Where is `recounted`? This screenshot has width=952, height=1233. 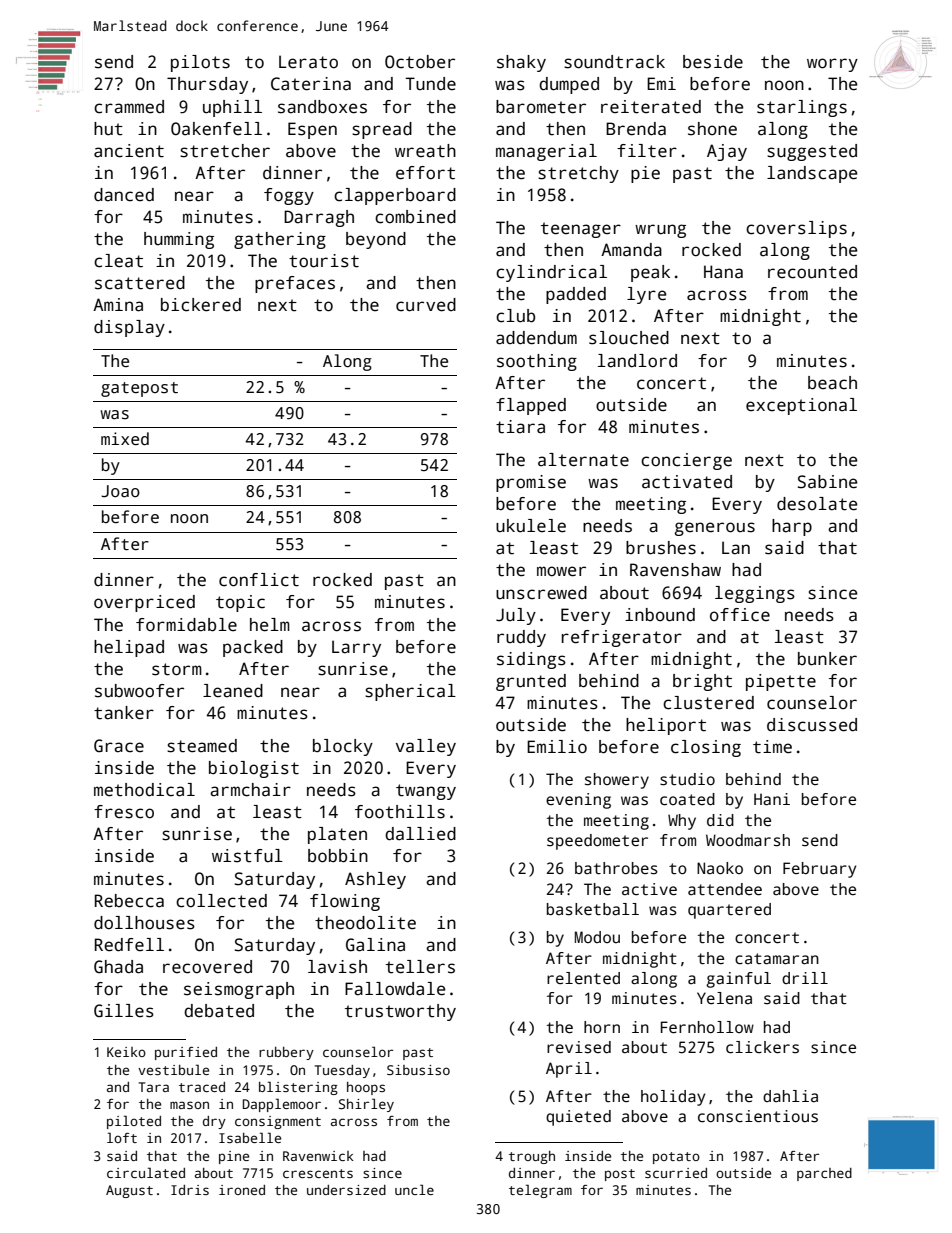 recounted is located at coordinates (812, 272).
